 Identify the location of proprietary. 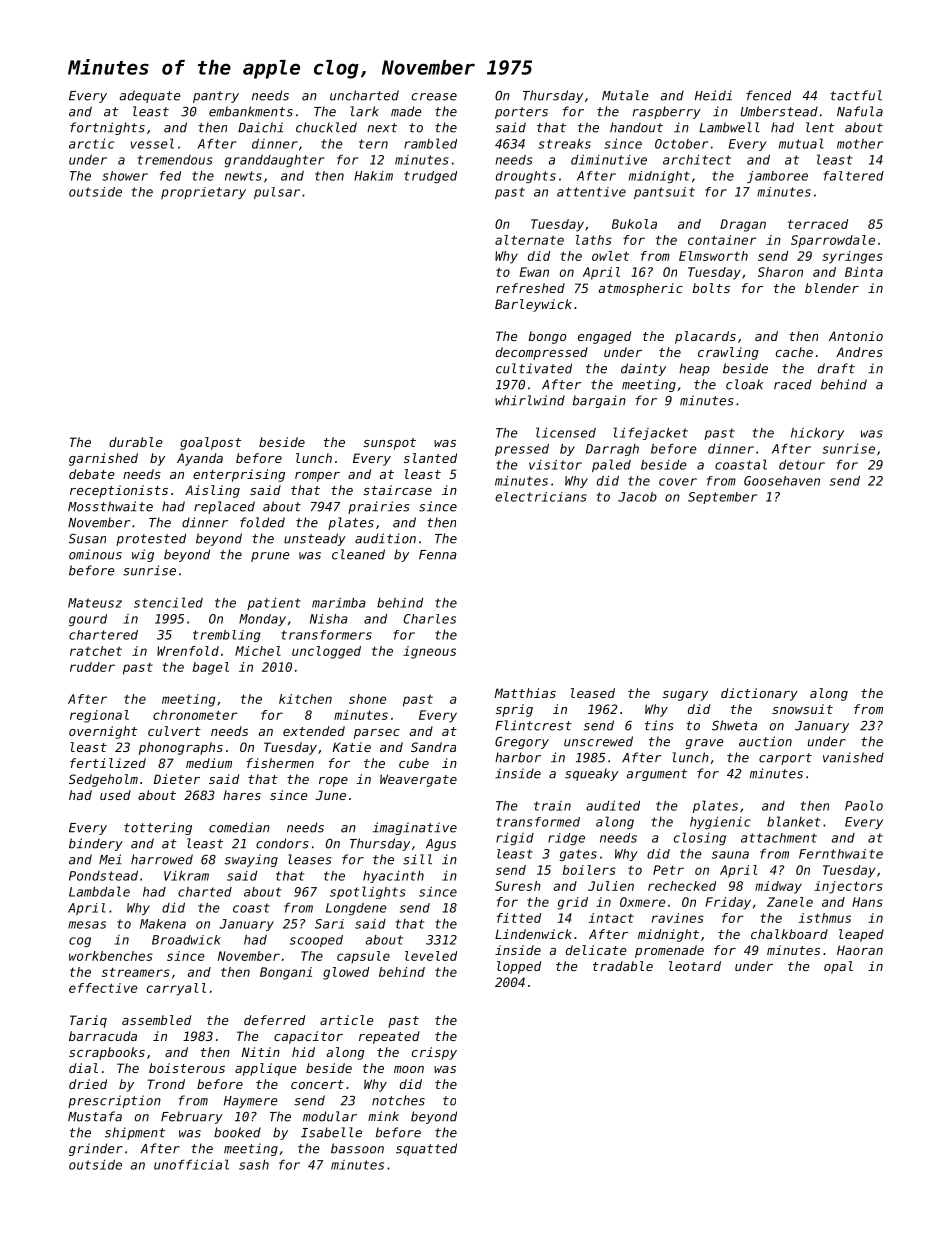
(203, 193).
